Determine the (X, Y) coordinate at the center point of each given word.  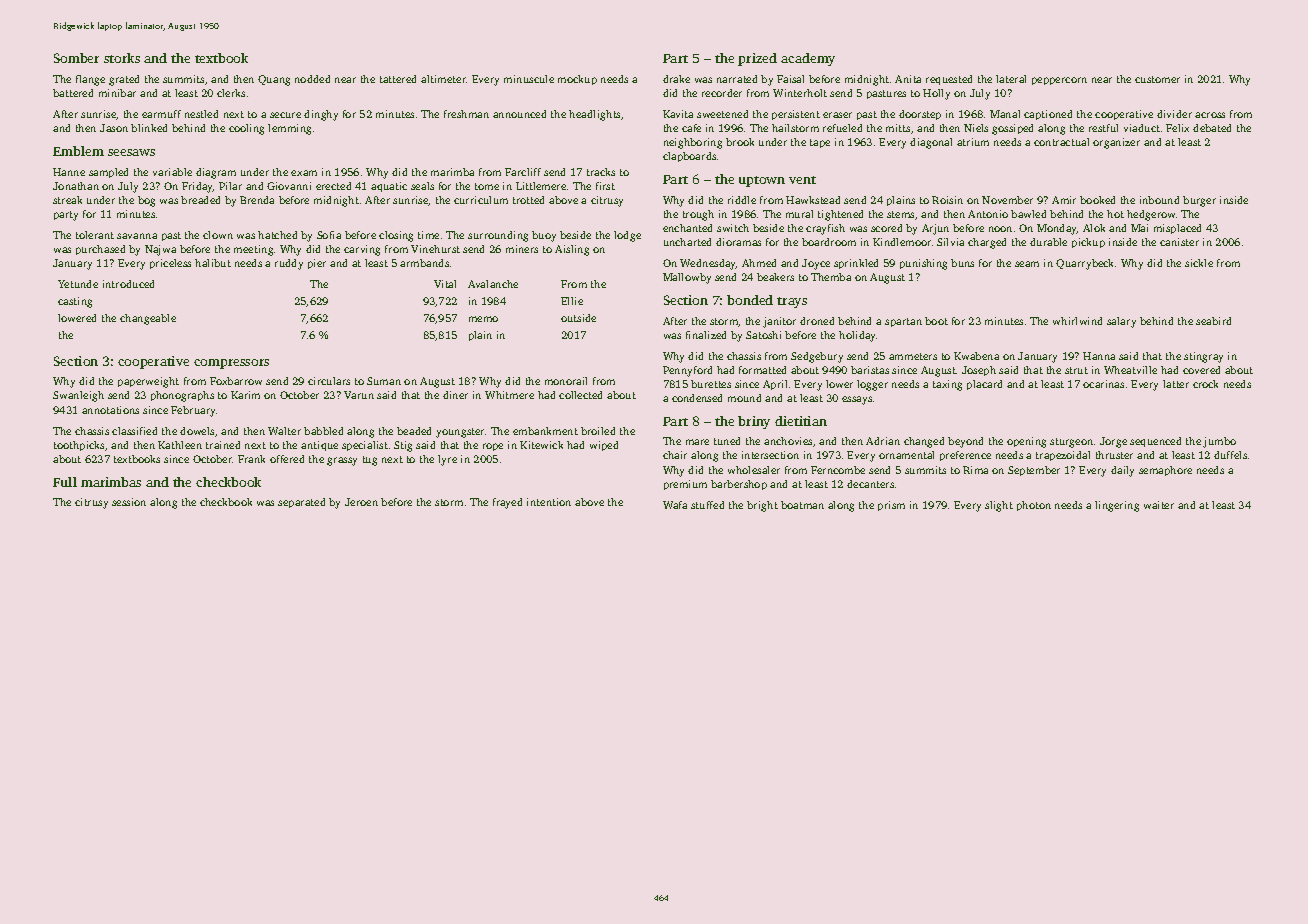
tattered (398, 79)
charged (987, 243)
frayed (507, 503)
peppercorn (1059, 81)
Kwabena (976, 356)
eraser (837, 115)
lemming (289, 129)
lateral (1011, 79)
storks (122, 58)
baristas (870, 370)
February (193, 411)
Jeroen (361, 502)
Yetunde (78, 284)
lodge (627, 236)
